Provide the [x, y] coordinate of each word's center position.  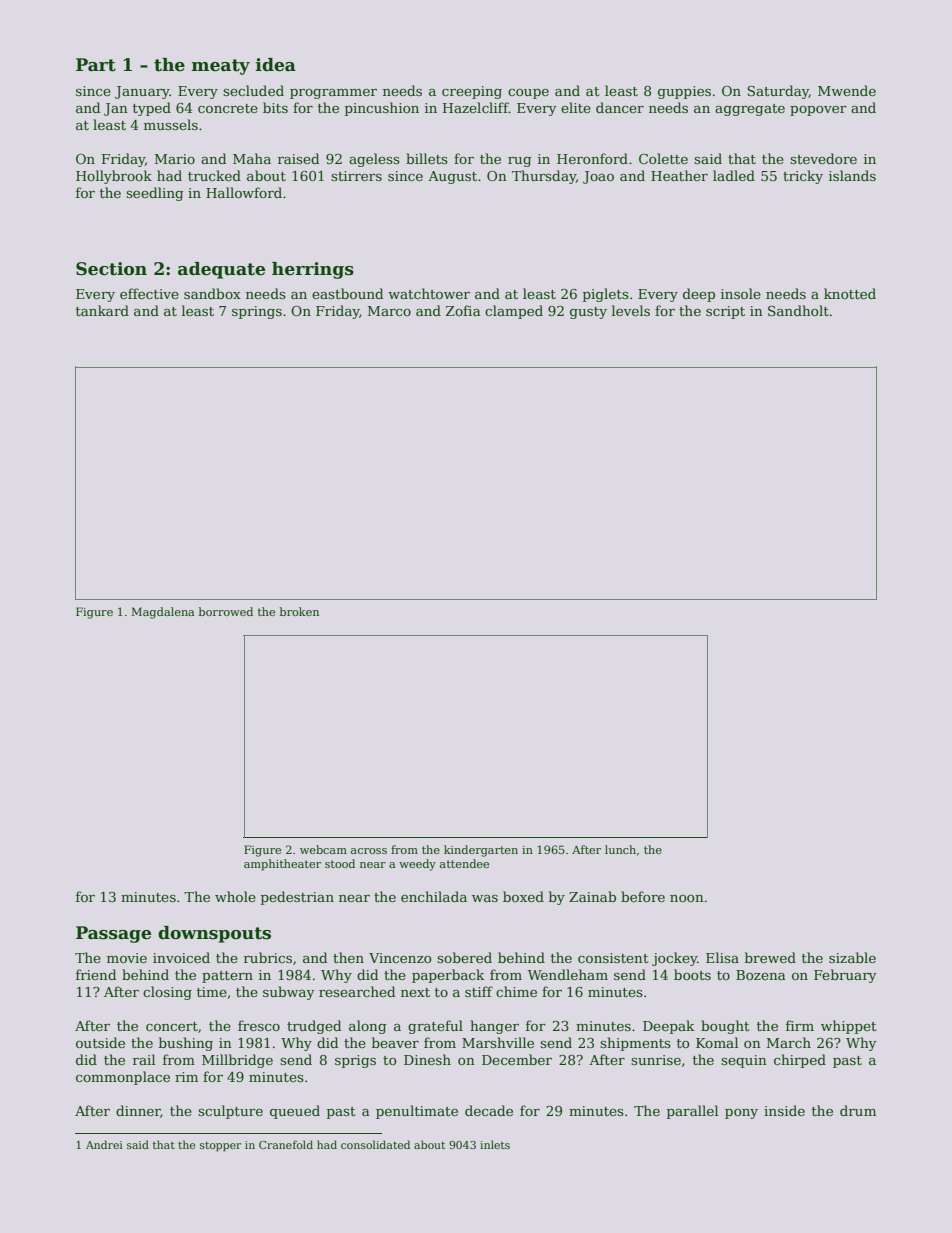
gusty [588, 313]
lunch [620, 849]
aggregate [750, 110]
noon [687, 898]
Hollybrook [114, 177]
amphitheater [282, 865]
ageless [374, 160]
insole [741, 293]
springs [257, 312]
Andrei [104, 1144]
